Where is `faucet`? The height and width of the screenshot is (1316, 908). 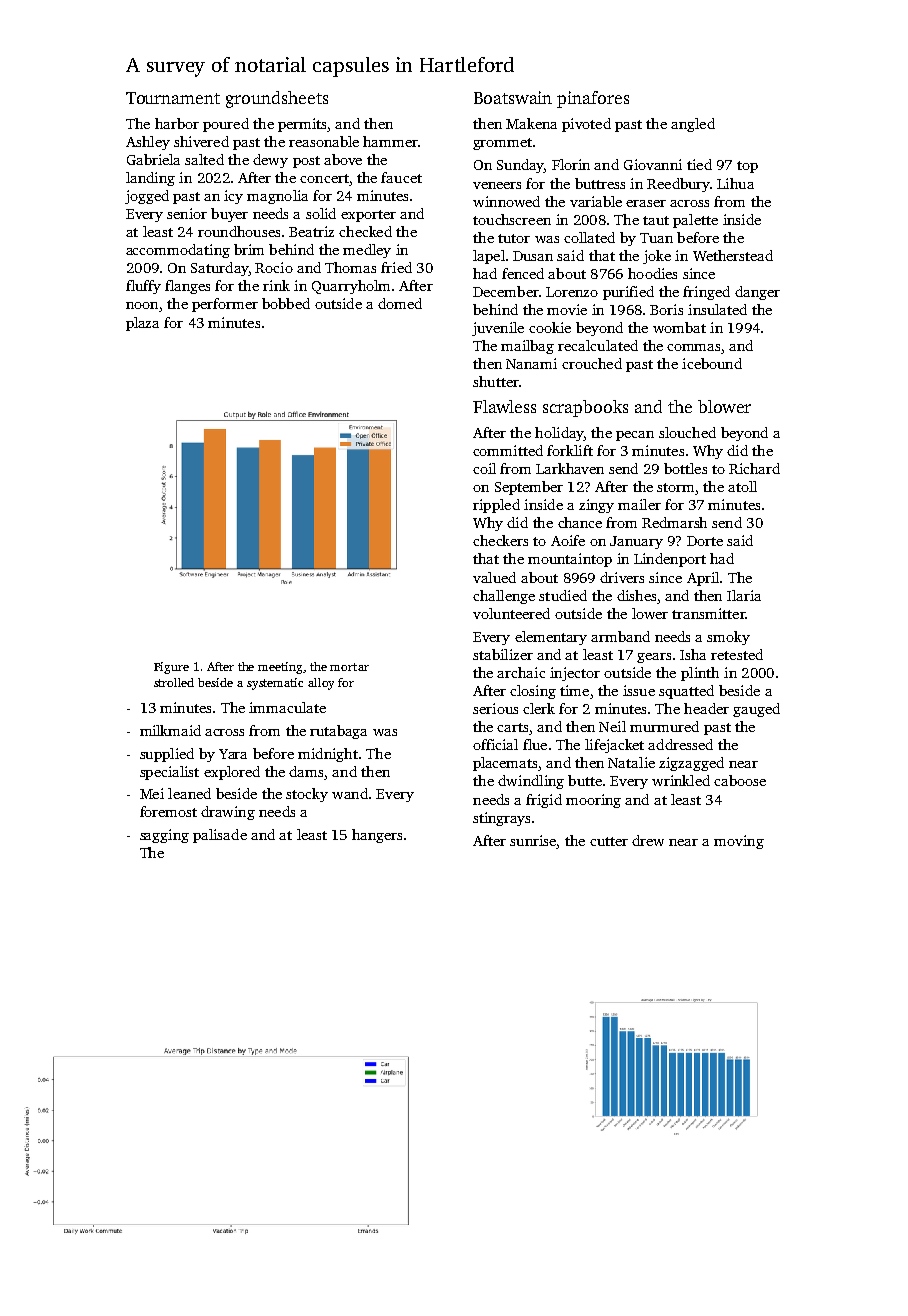 faucet is located at coordinates (401, 177).
